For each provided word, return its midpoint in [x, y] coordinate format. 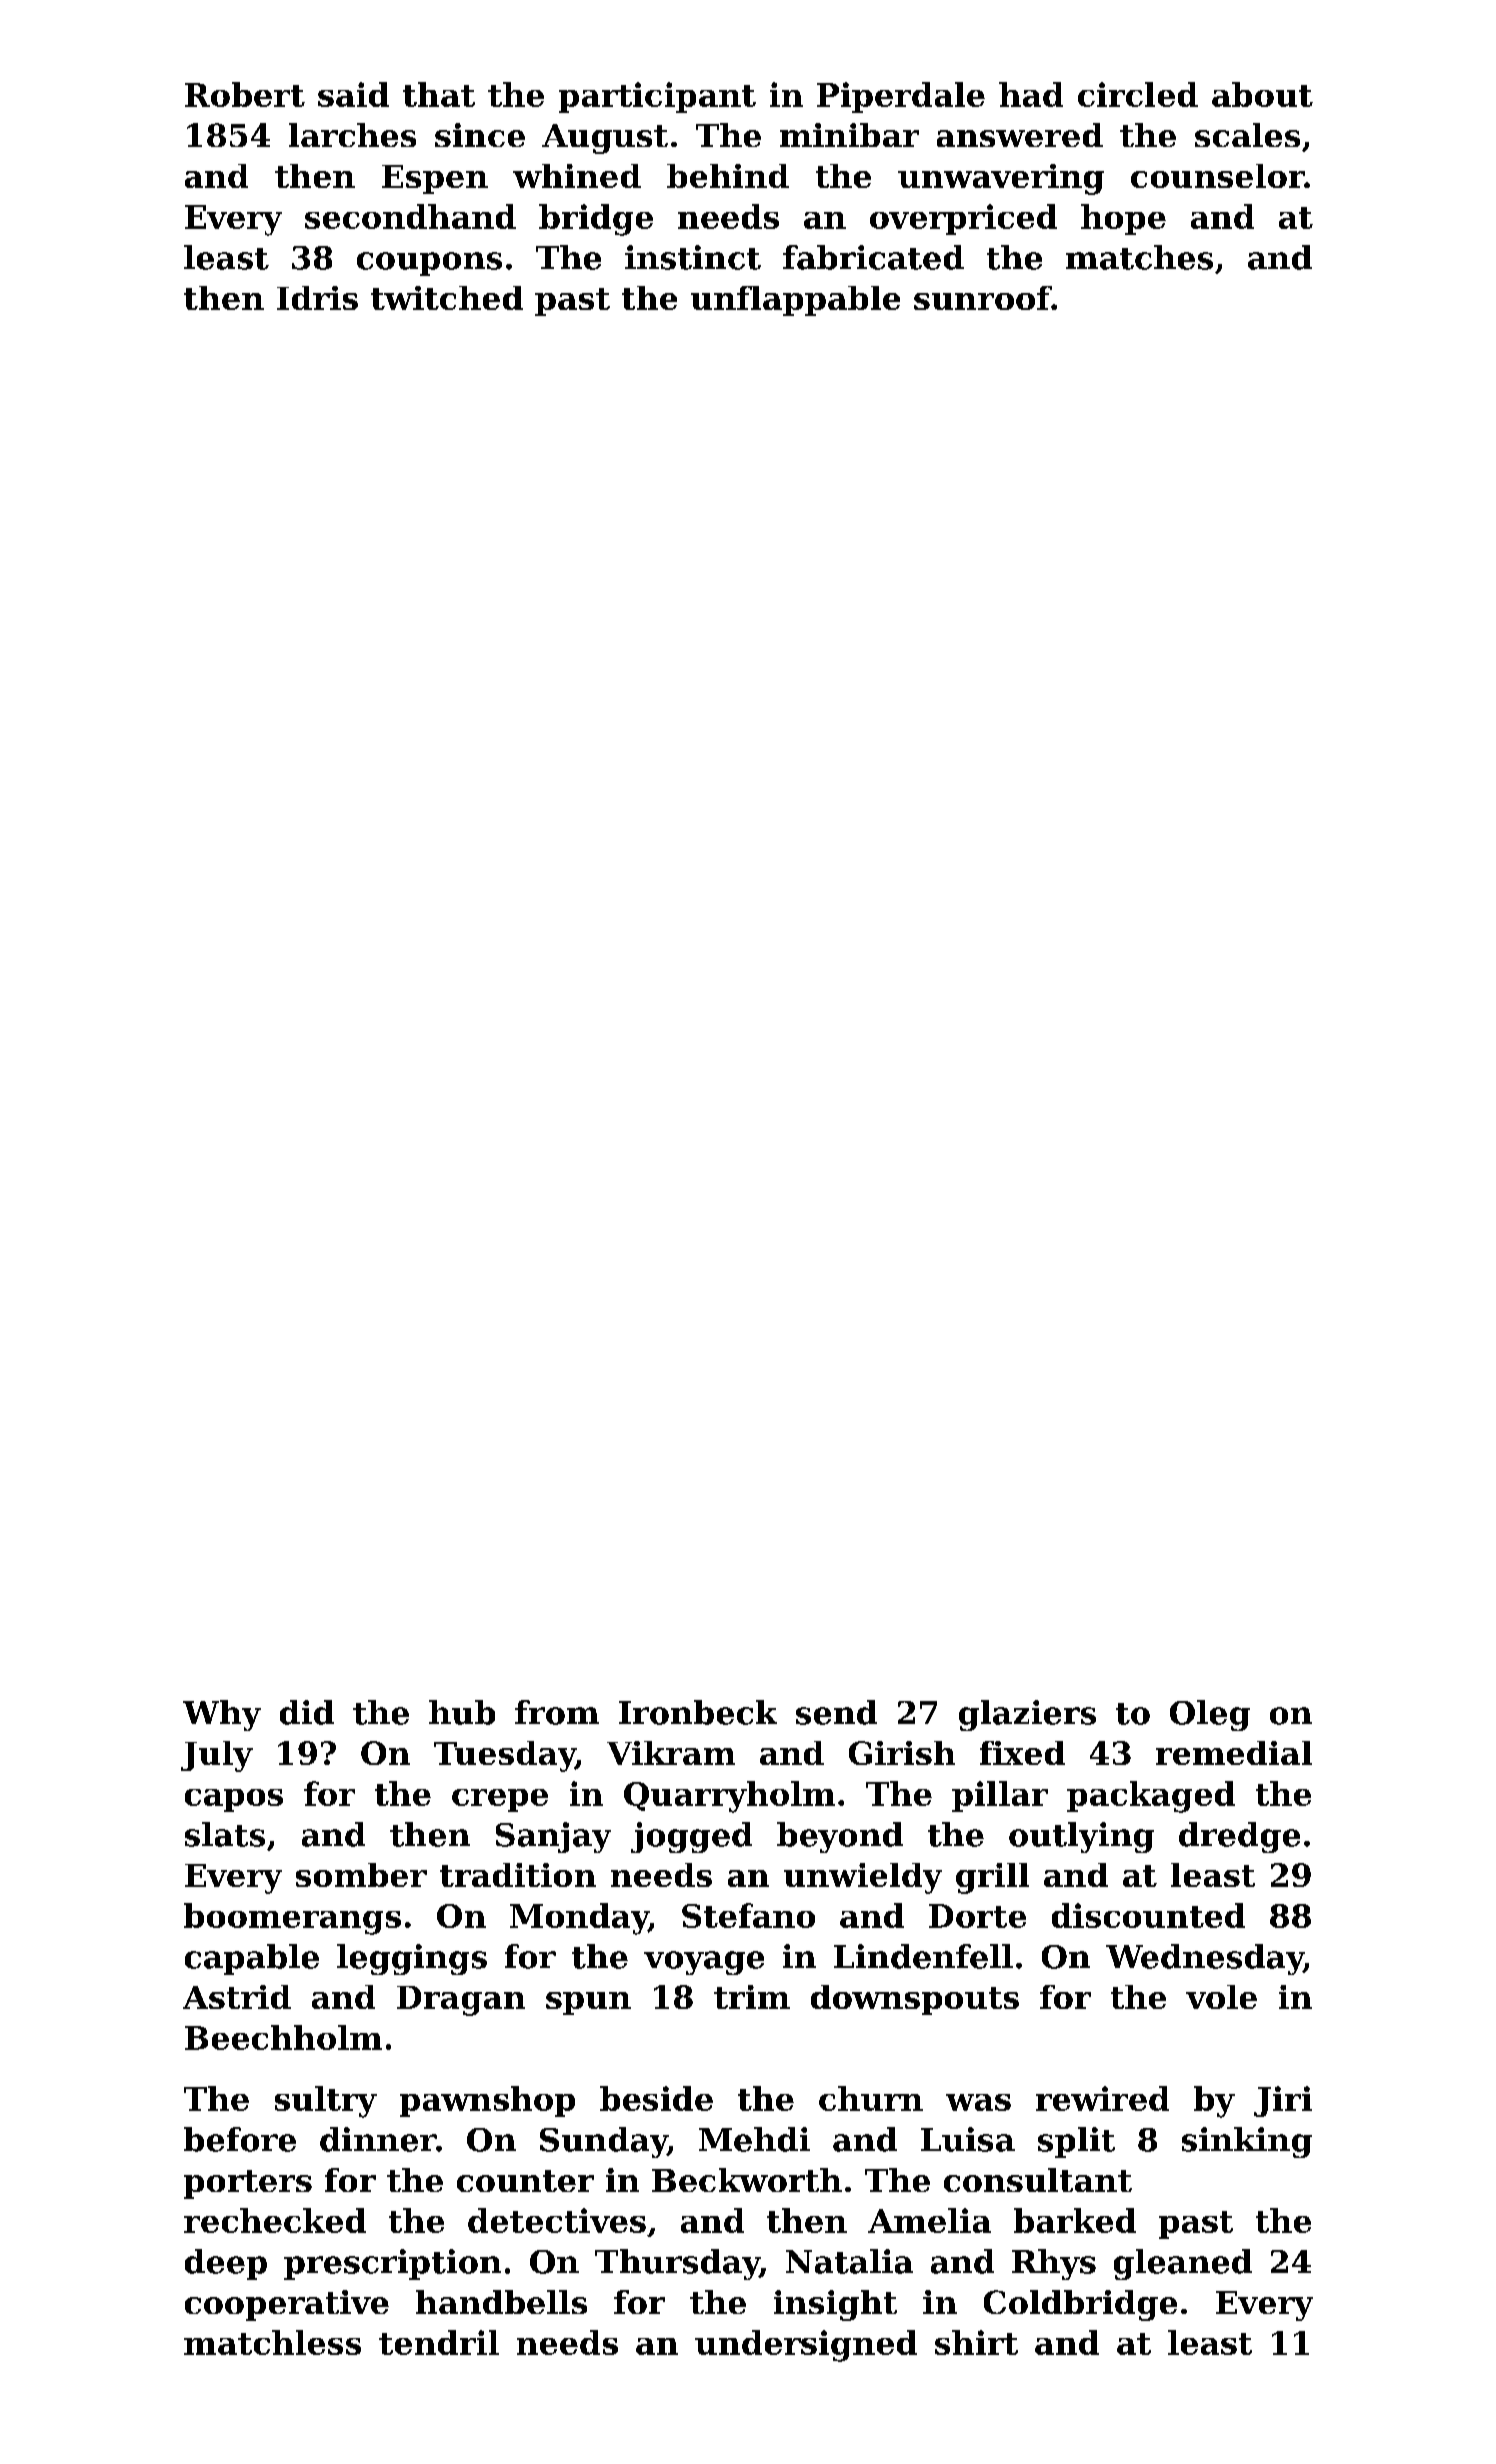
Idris [317, 298]
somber [361, 1875]
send [836, 1712]
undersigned [806, 2346]
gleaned [1183, 2264]
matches [1139, 257]
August [605, 139]
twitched [447, 298]
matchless [272, 2342]
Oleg [1210, 1715]
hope [1123, 219]
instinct [693, 257]
